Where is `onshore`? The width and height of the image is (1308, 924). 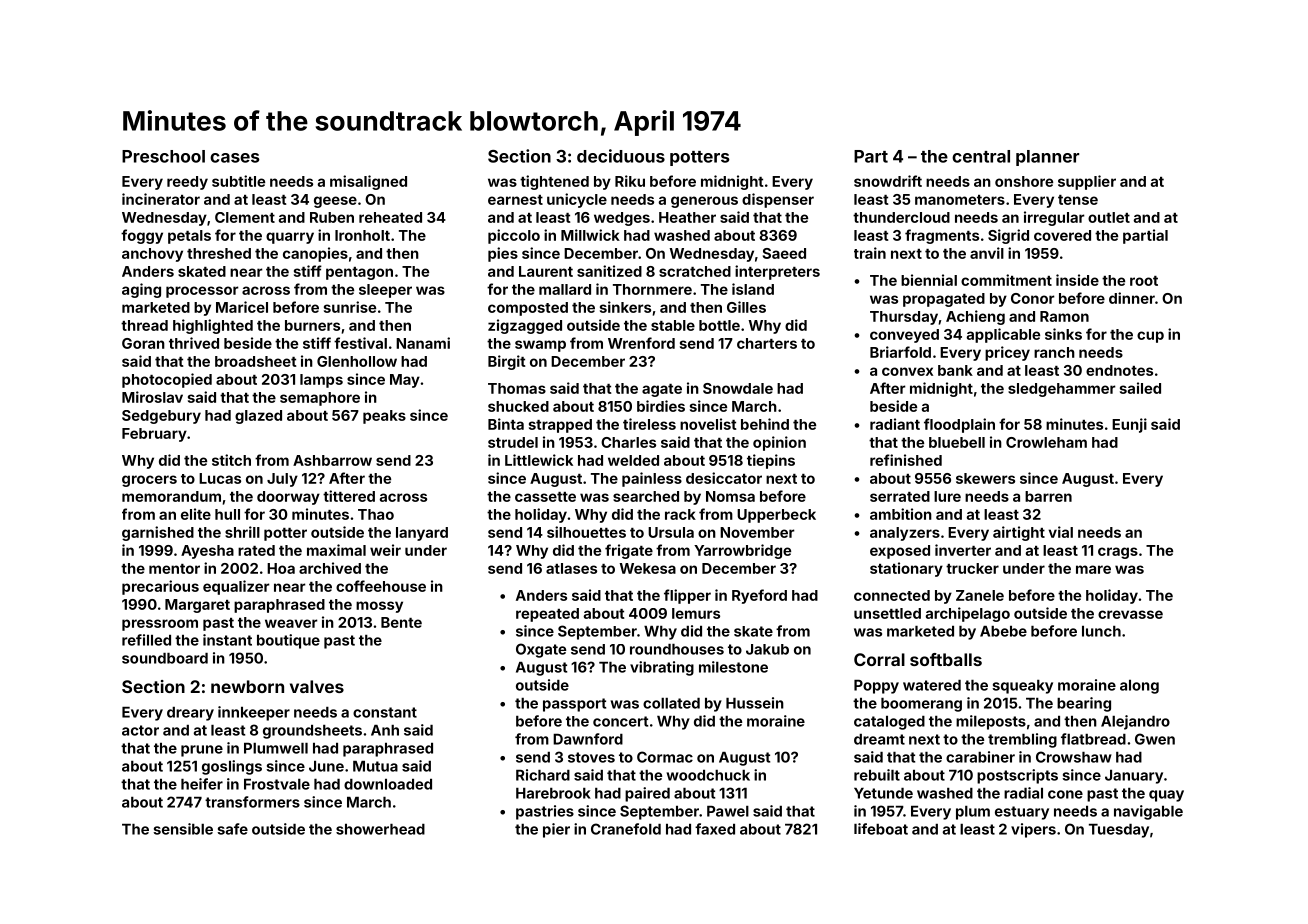 onshore is located at coordinates (1024, 181).
